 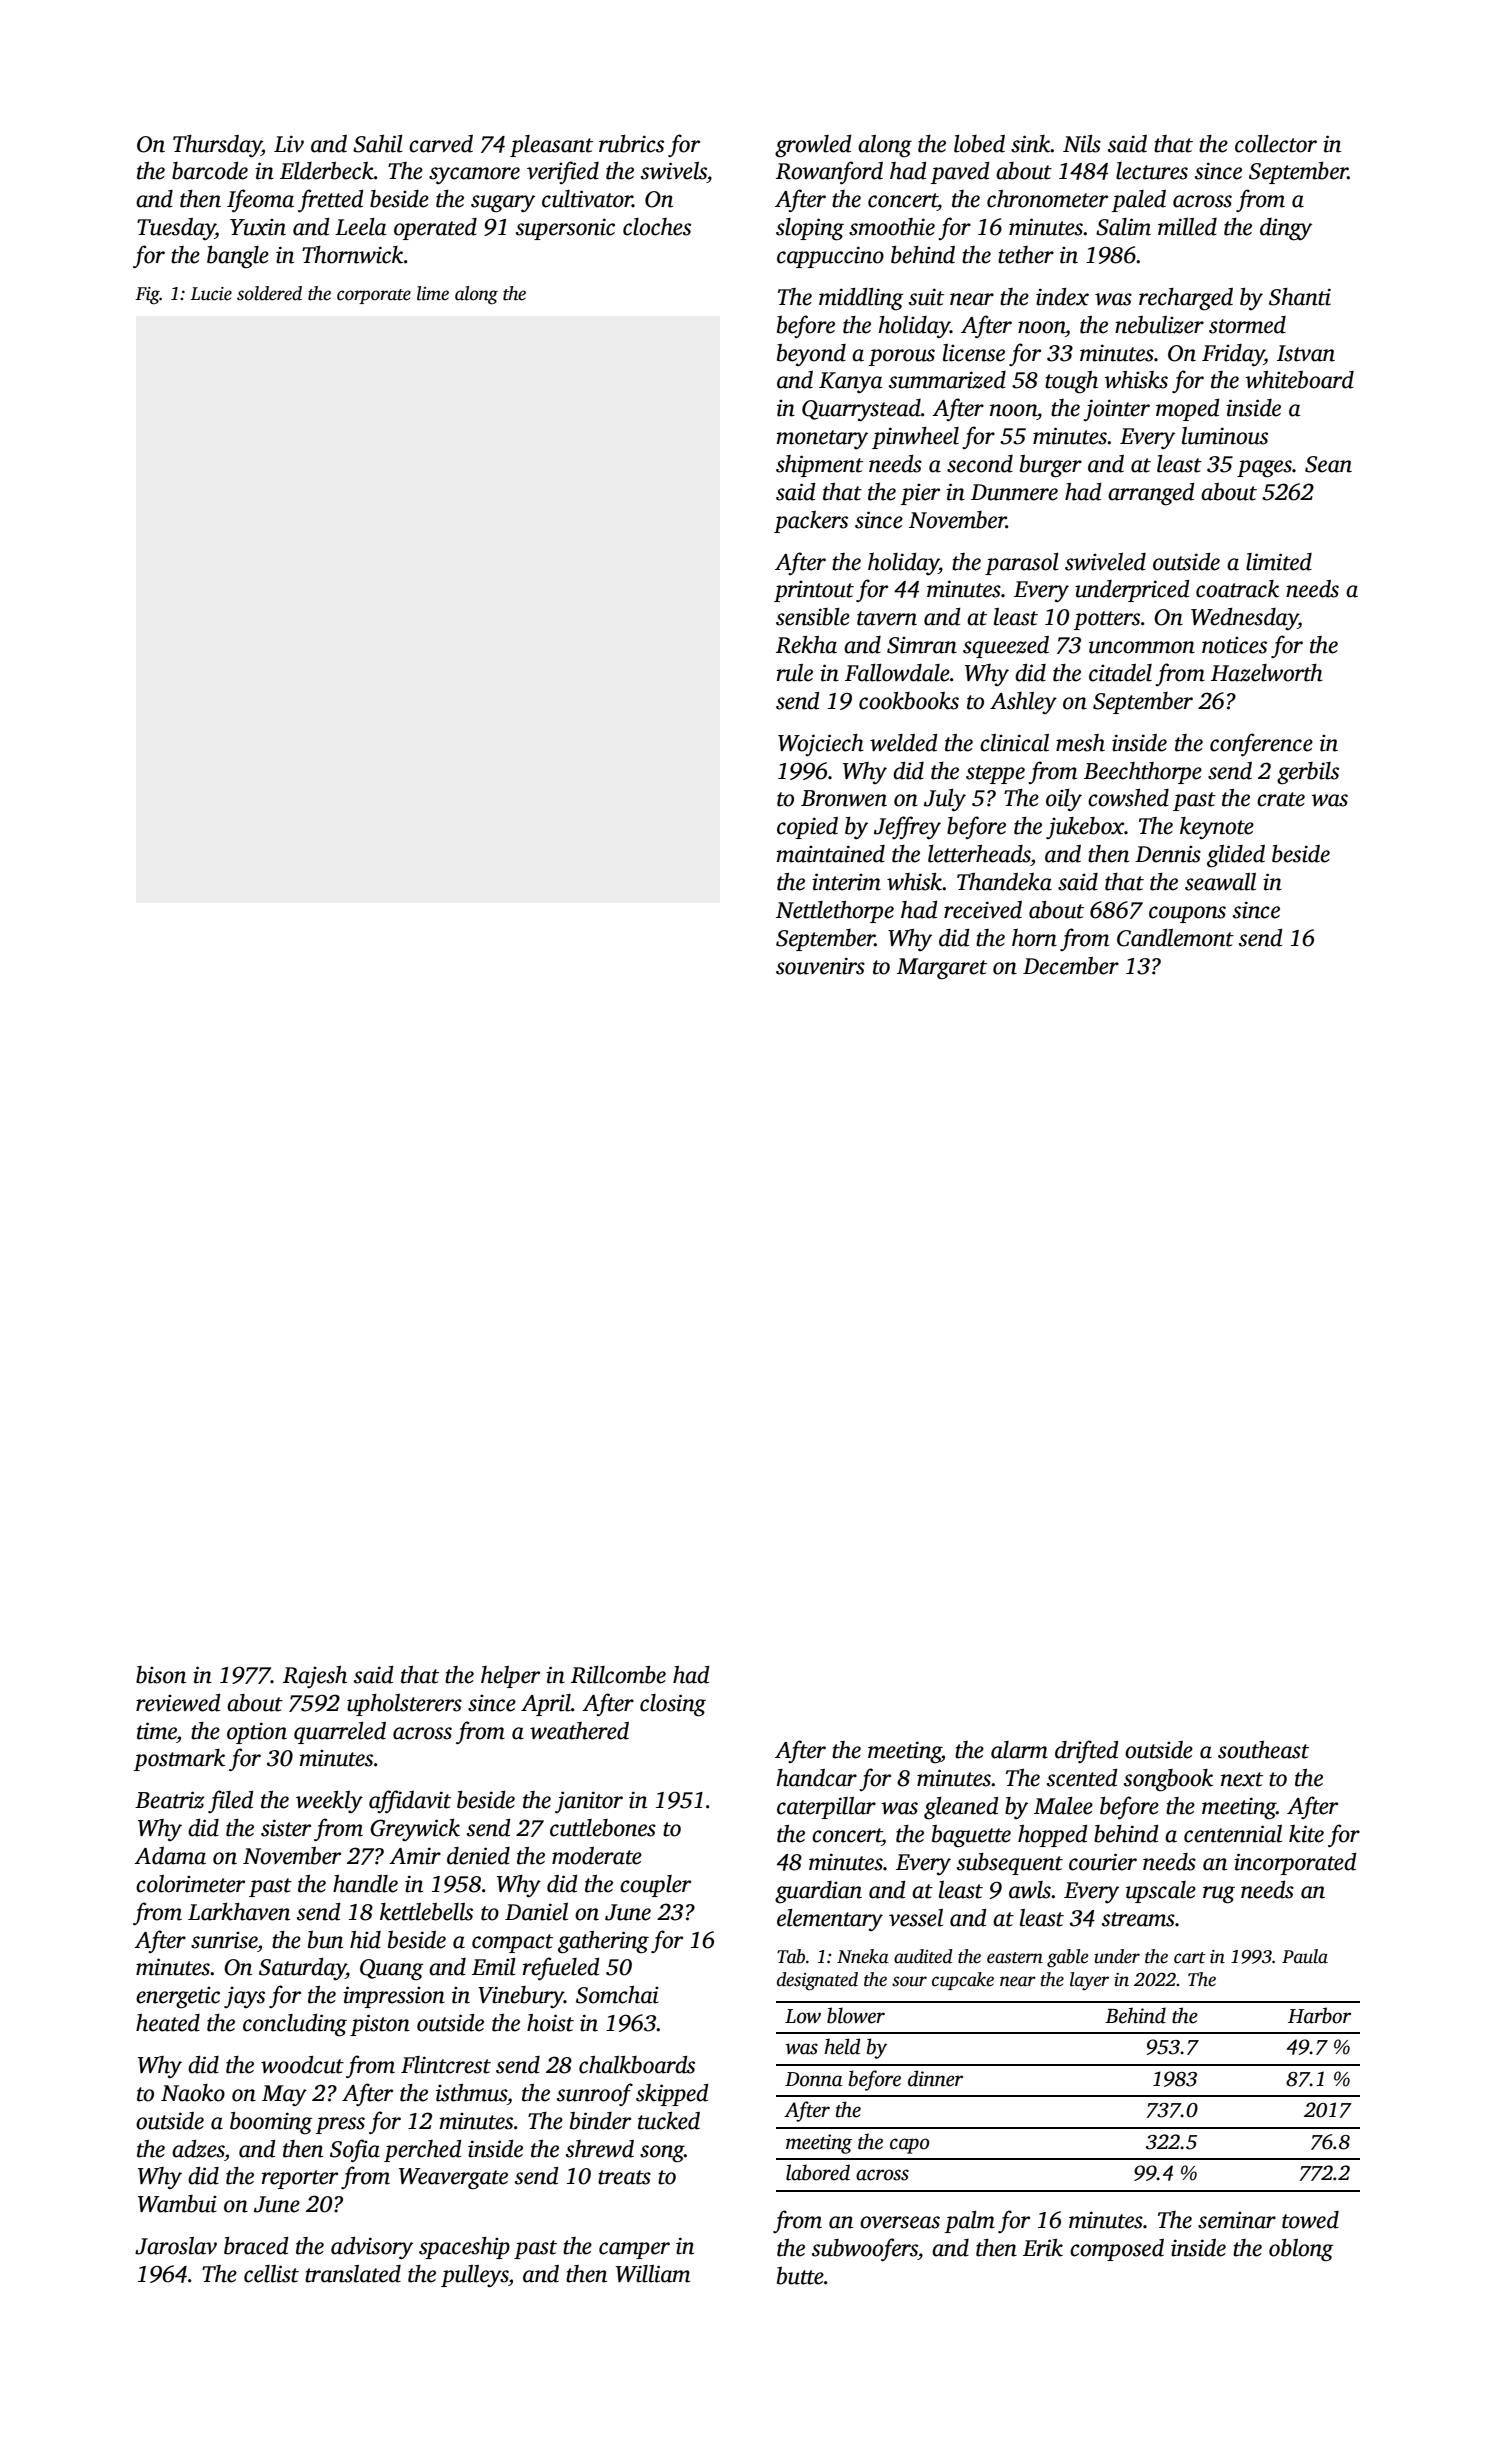 What do you see at coordinates (289, 144) in the document?
I see `Liv` at bounding box center [289, 144].
